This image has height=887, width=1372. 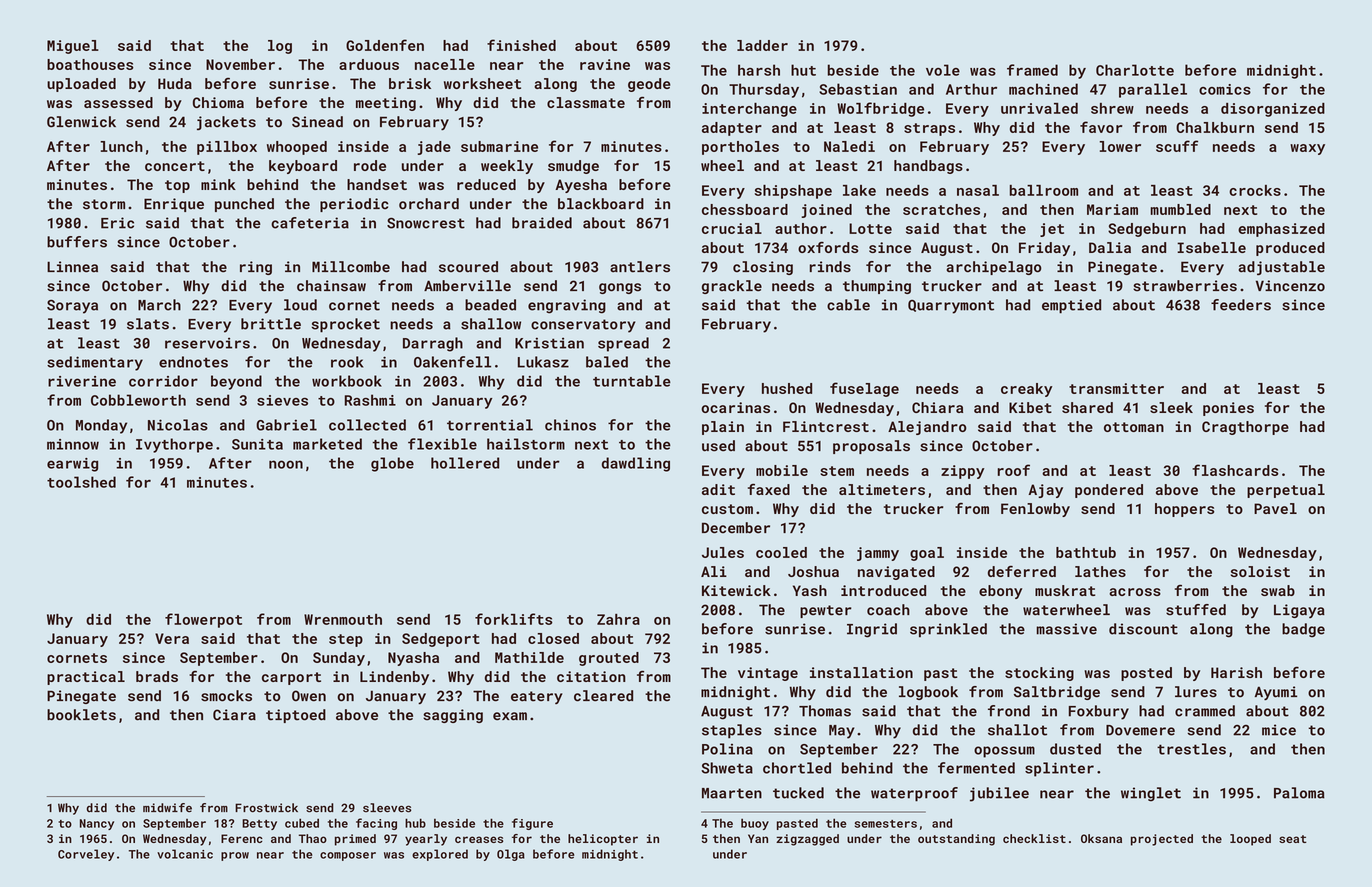 What do you see at coordinates (762, 45) in the image?
I see `ladder` at bounding box center [762, 45].
